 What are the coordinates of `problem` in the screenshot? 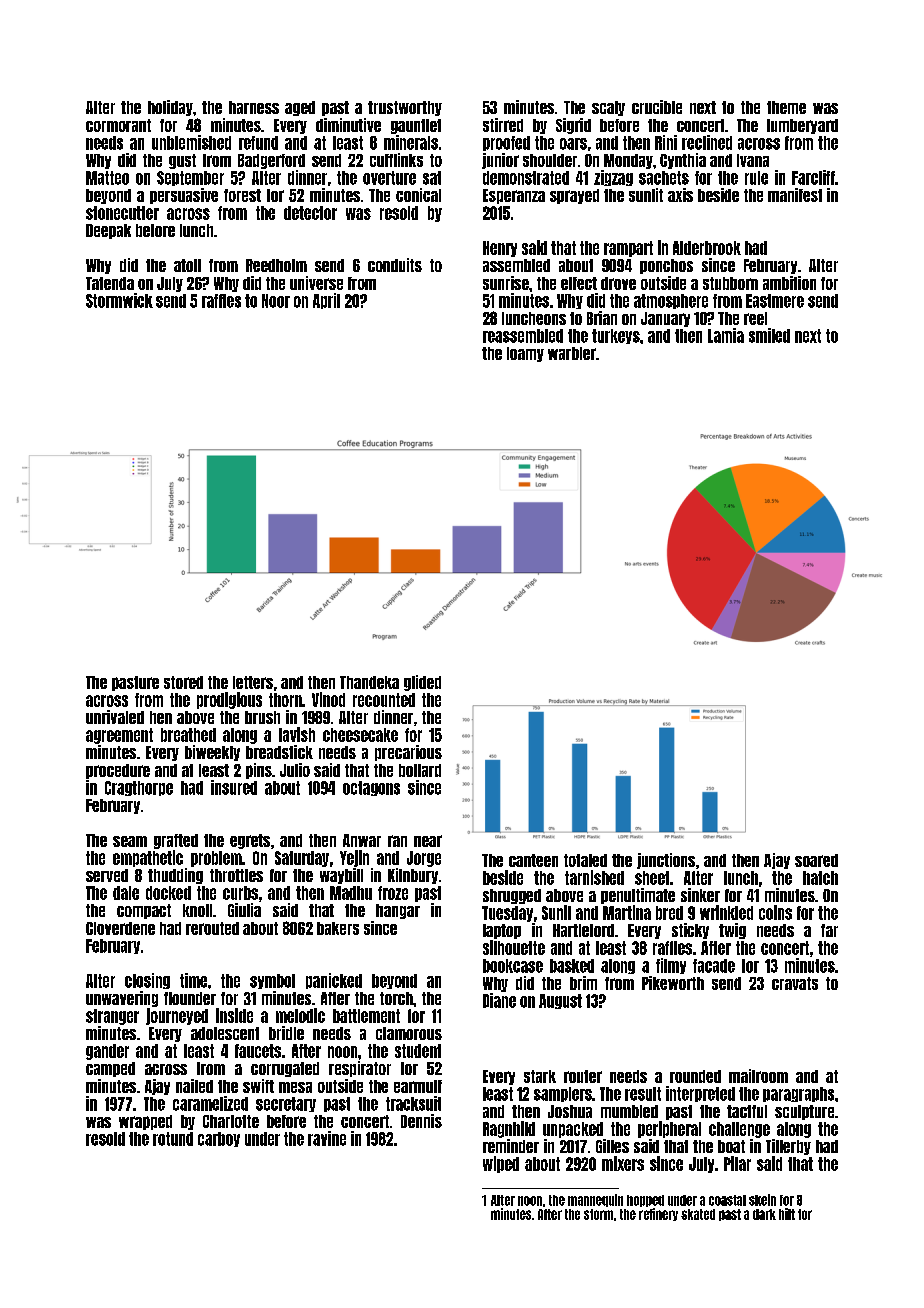 It's located at (216, 859).
